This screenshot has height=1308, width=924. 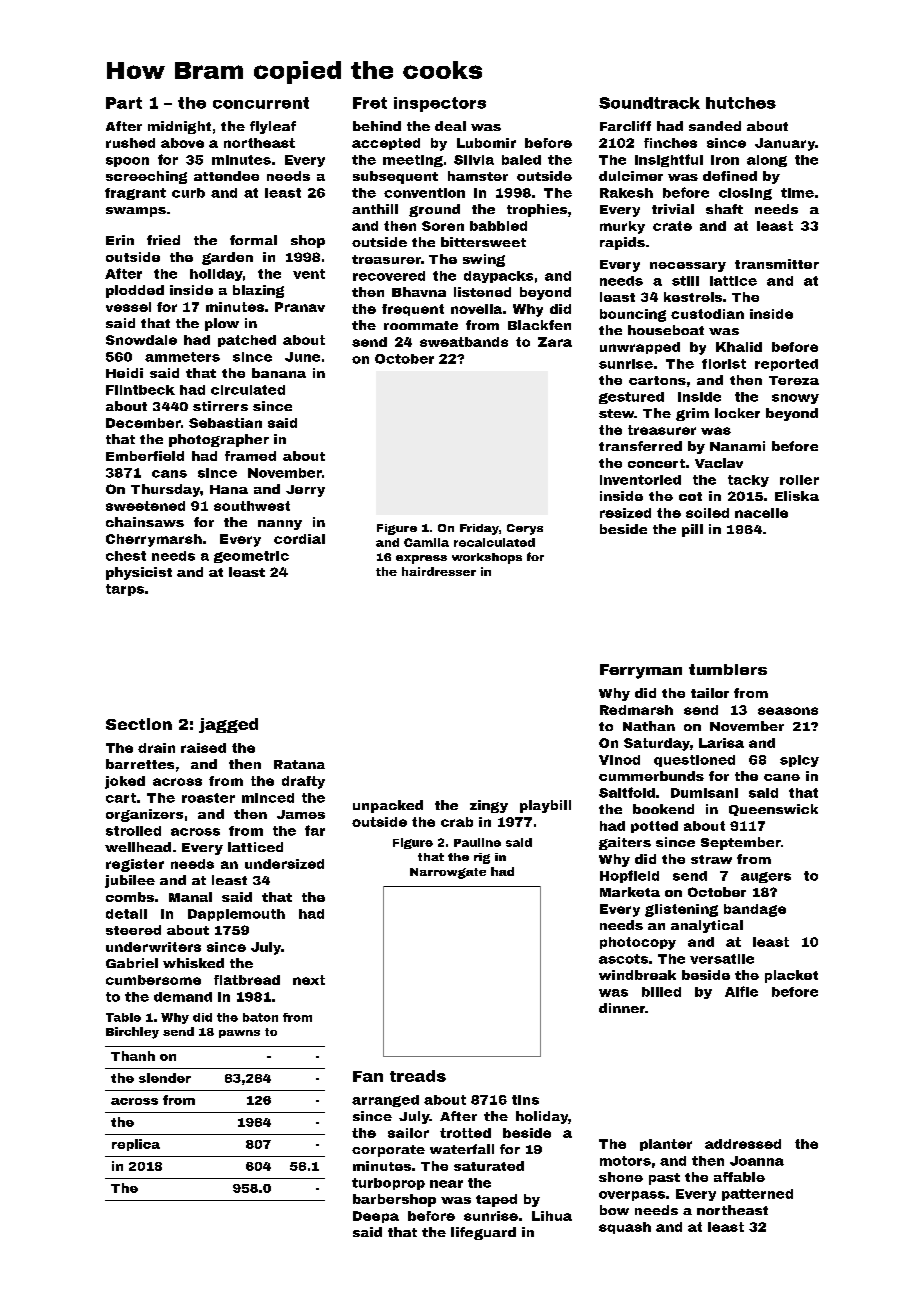 What do you see at coordinates (440, 104) in the screenshot?
I see `inspectors` at bounding box center [440, 104].
